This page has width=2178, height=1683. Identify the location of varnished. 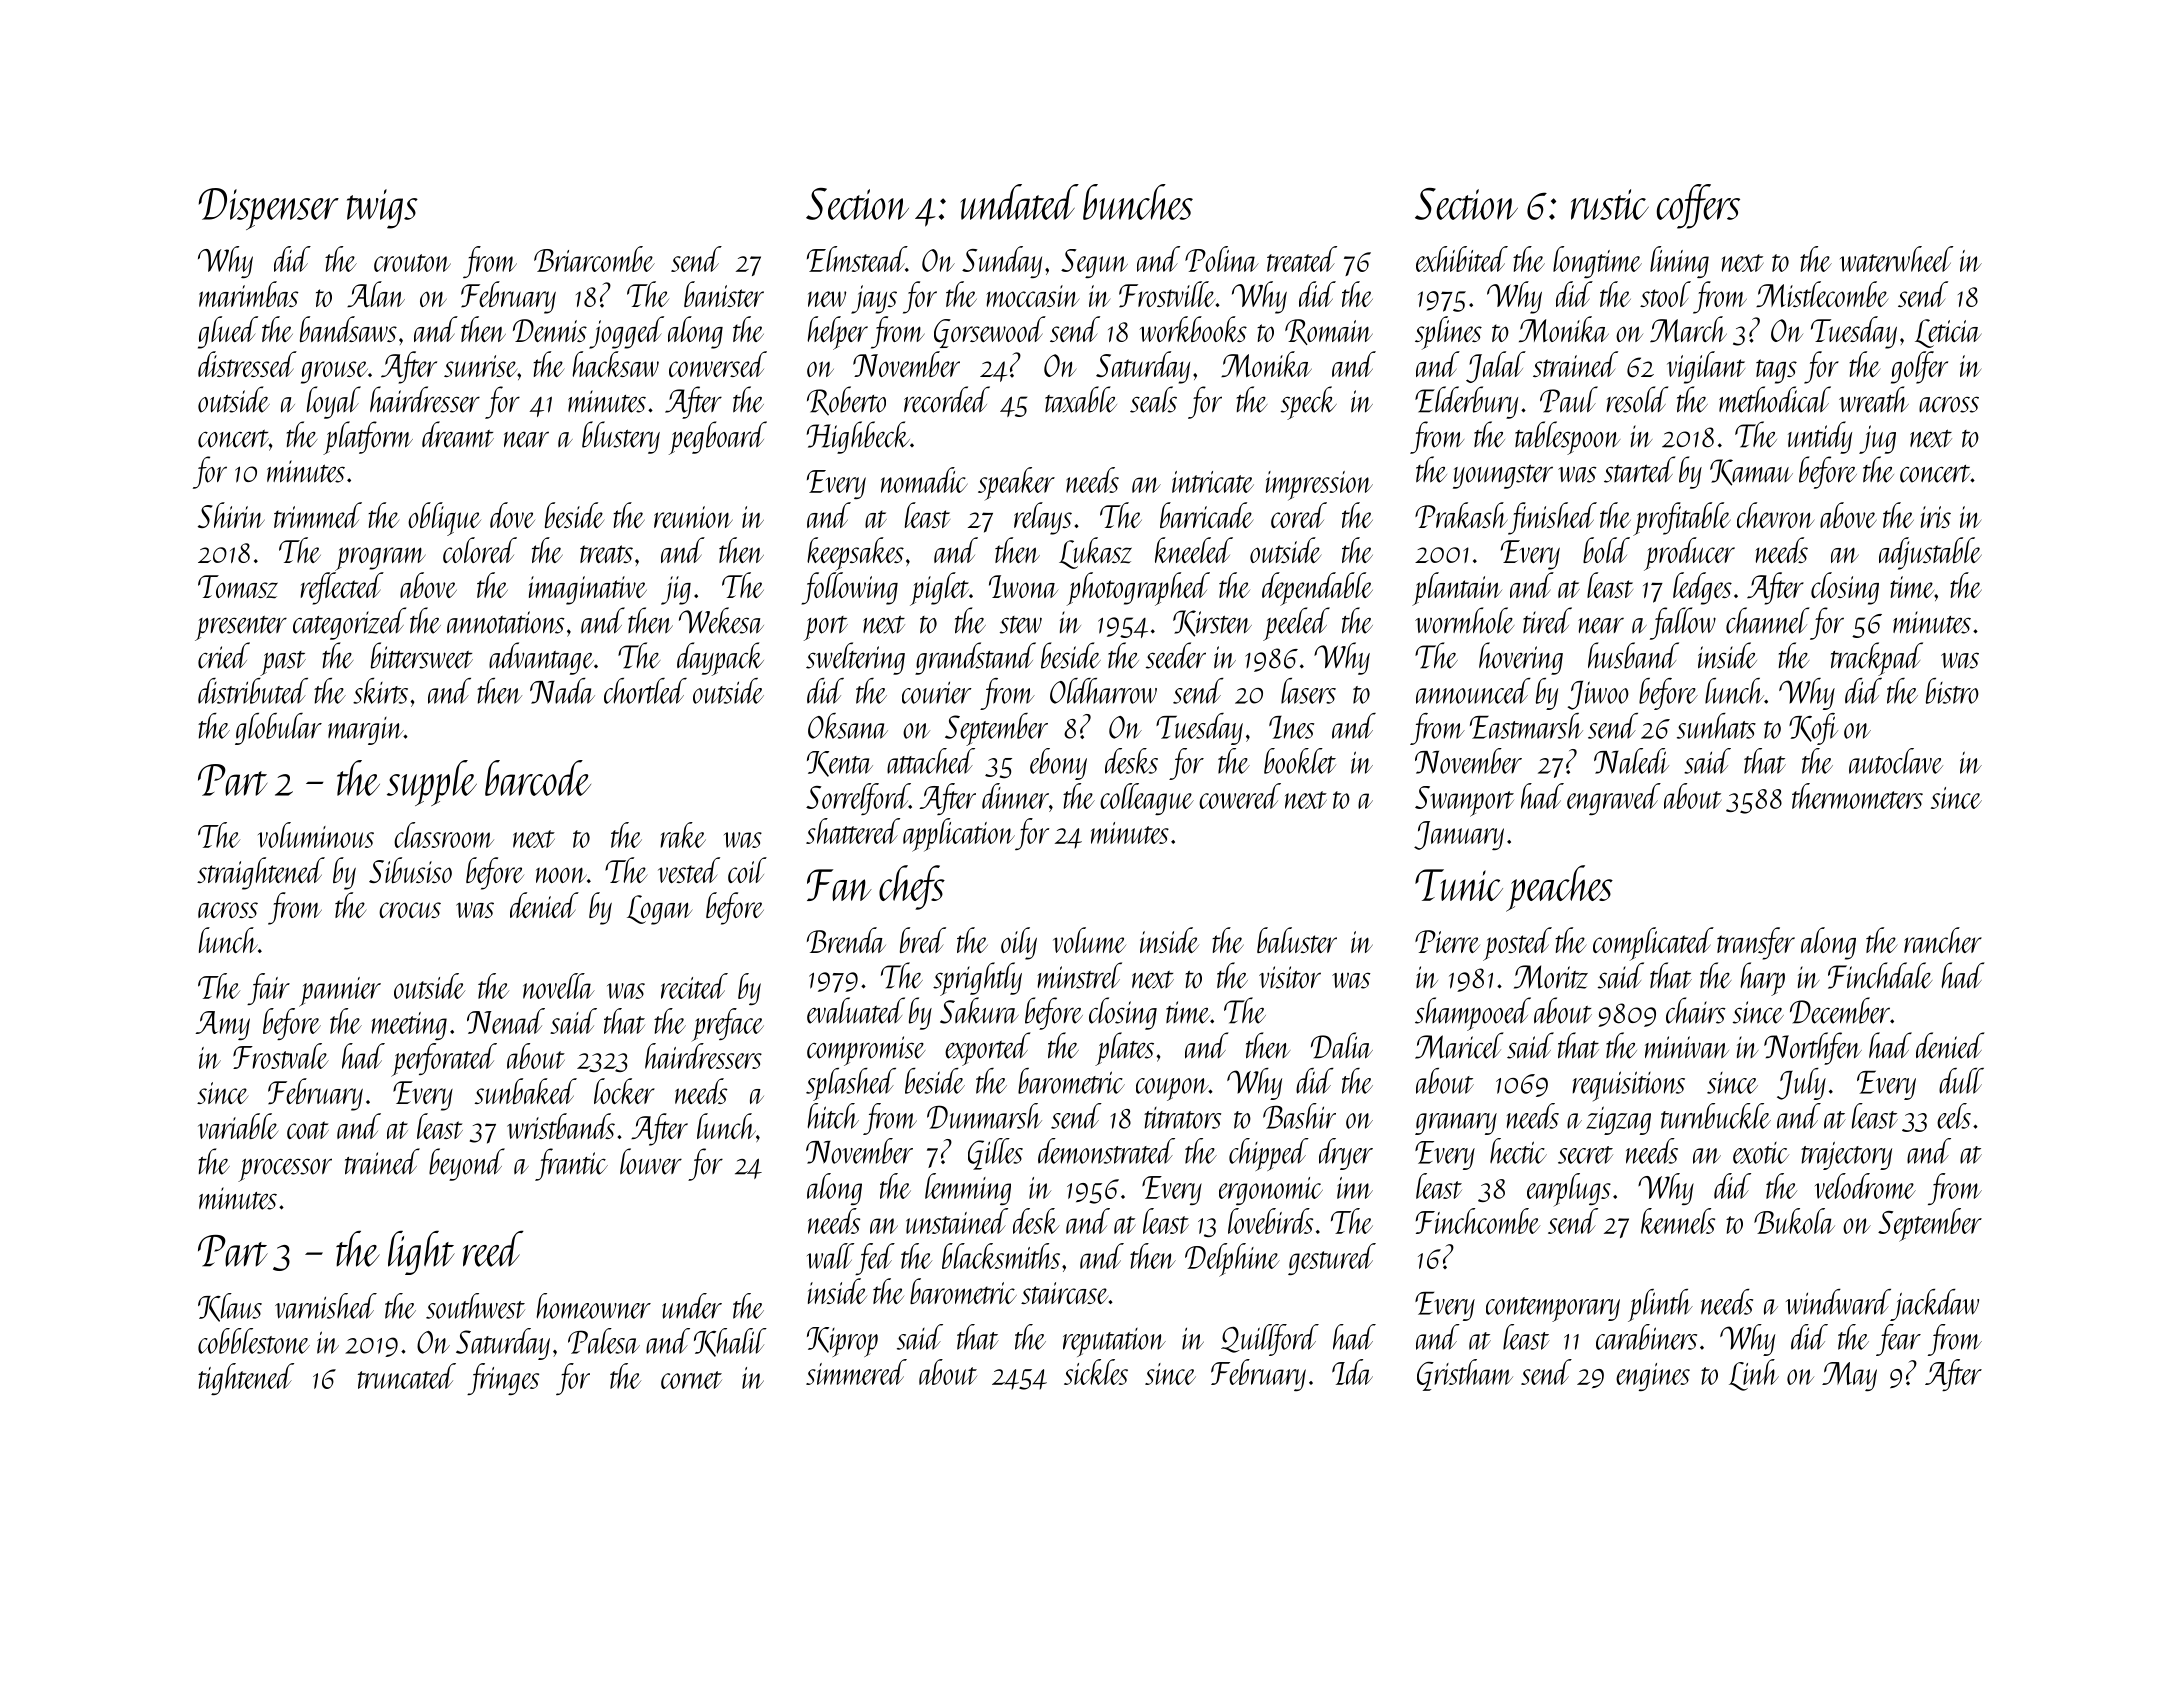
(326, 1306).
